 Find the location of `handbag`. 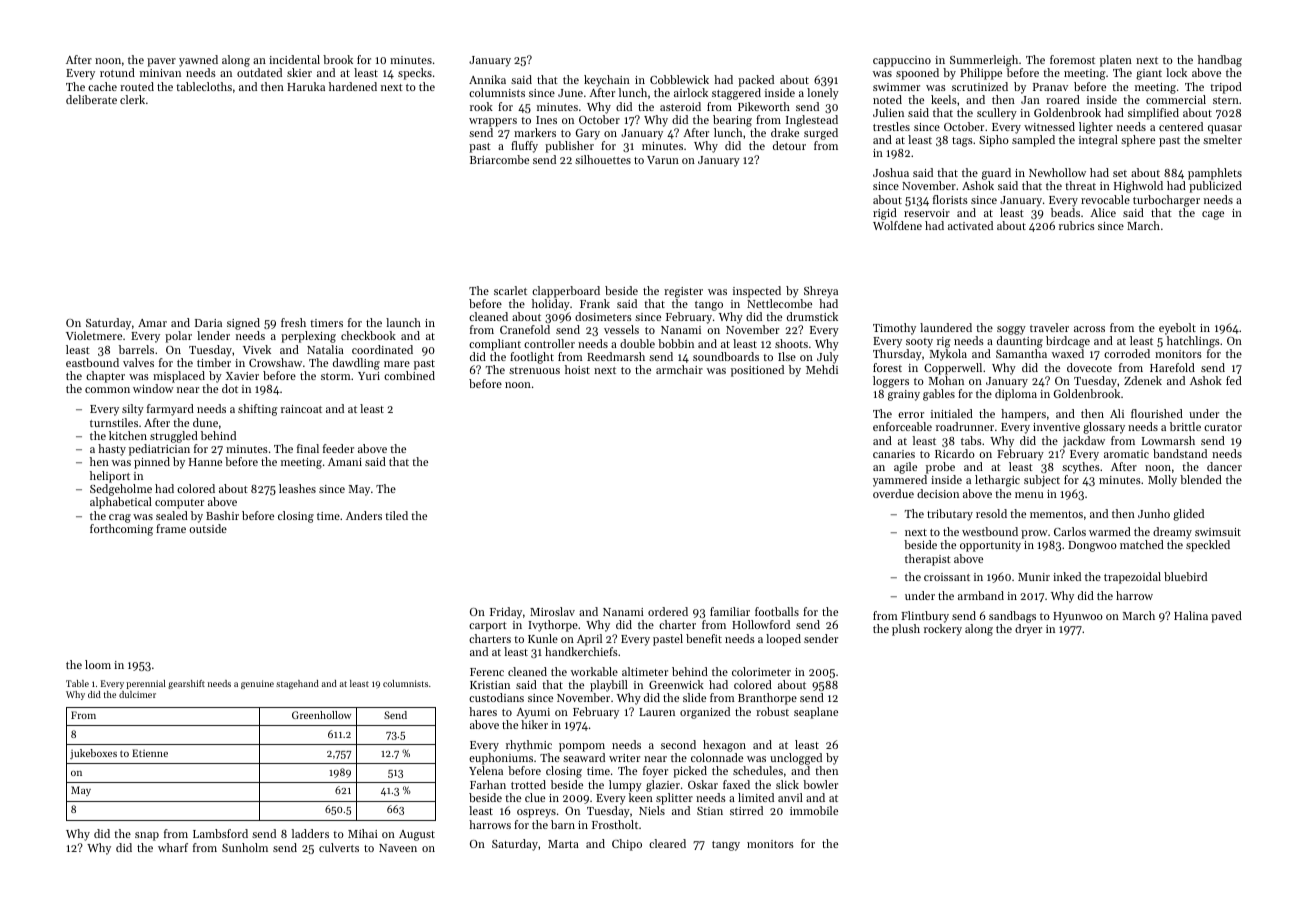

handbag is located at coordinates (1220, 61).
